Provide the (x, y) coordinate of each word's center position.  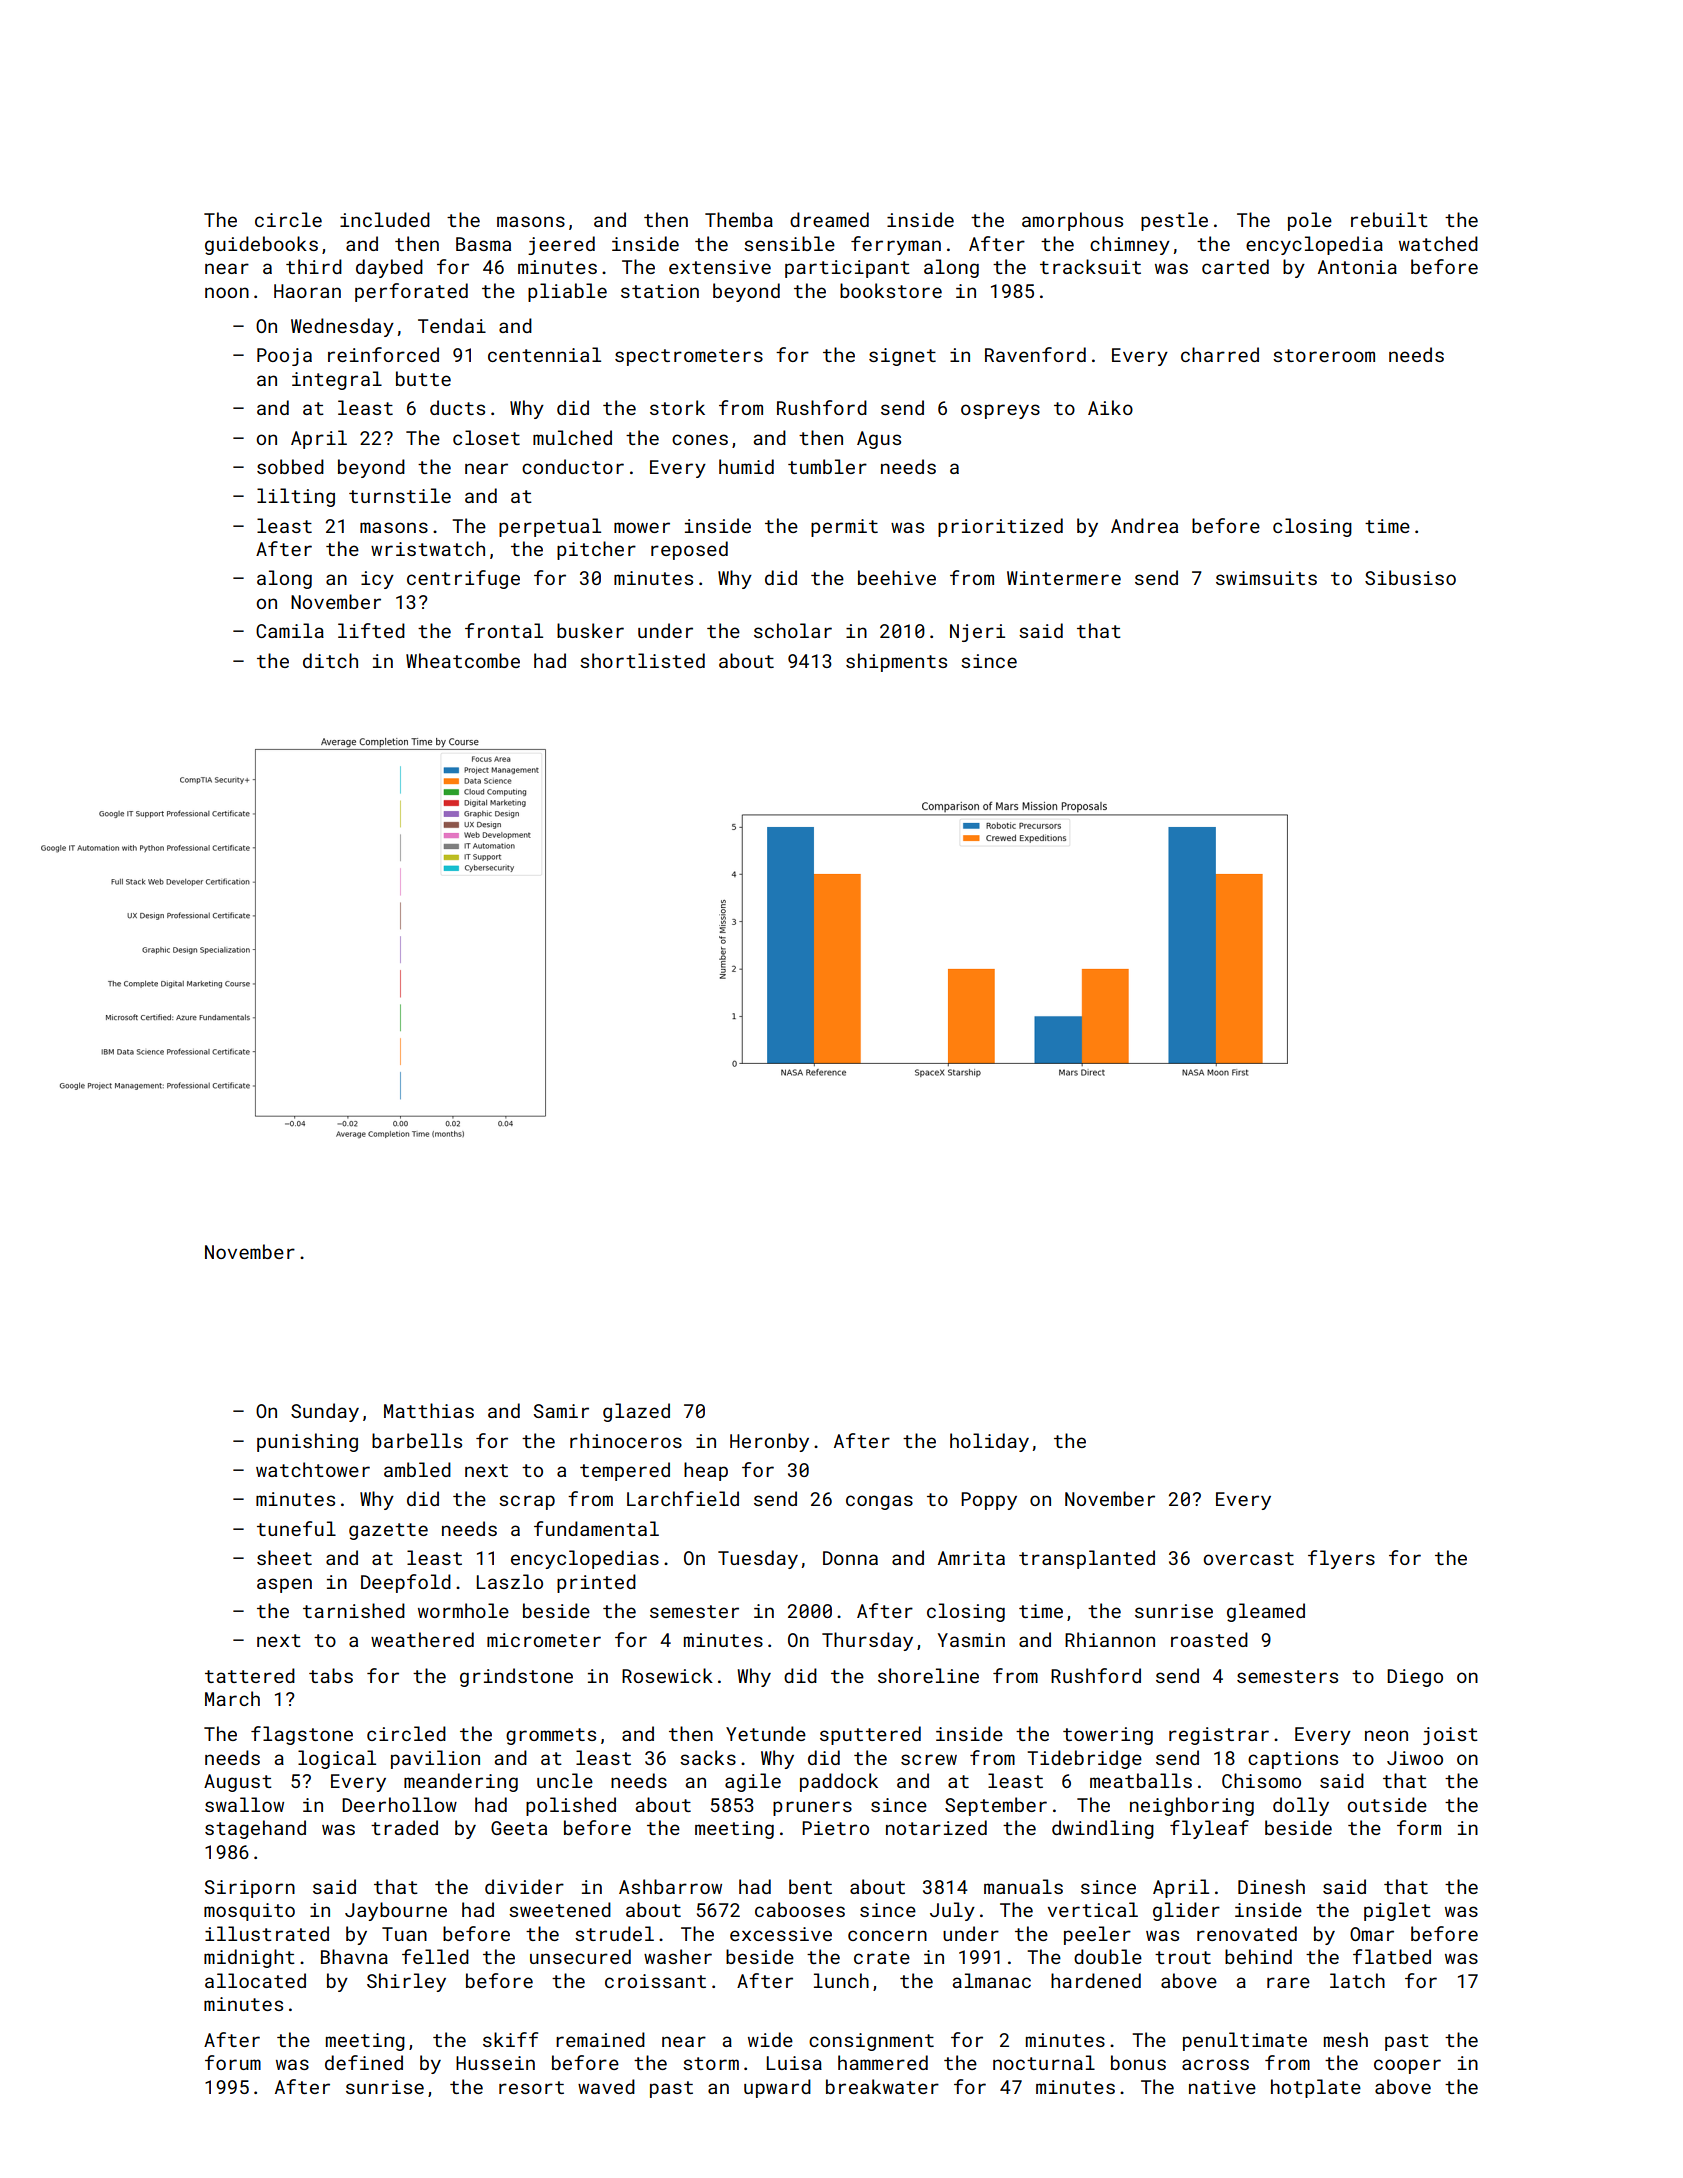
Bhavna (354, 1956)
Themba (739, 219)
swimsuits (1266, 578)
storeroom (1324, 355)
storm (711, 2063)
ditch (330, 660)
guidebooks (261, 245)
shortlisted (642, 660)
